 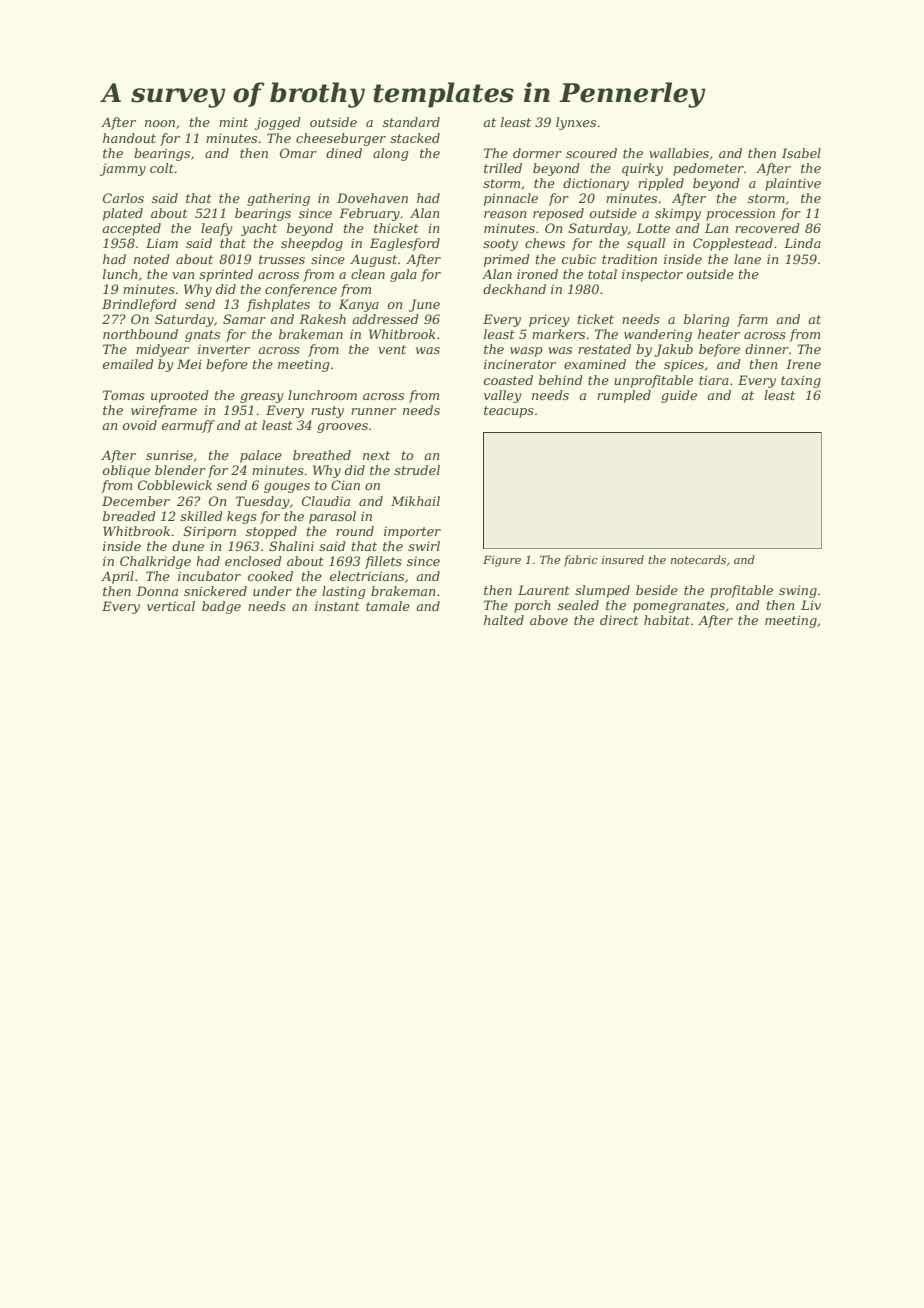 I want to click on lynxes, so click(x=576, y=123).
